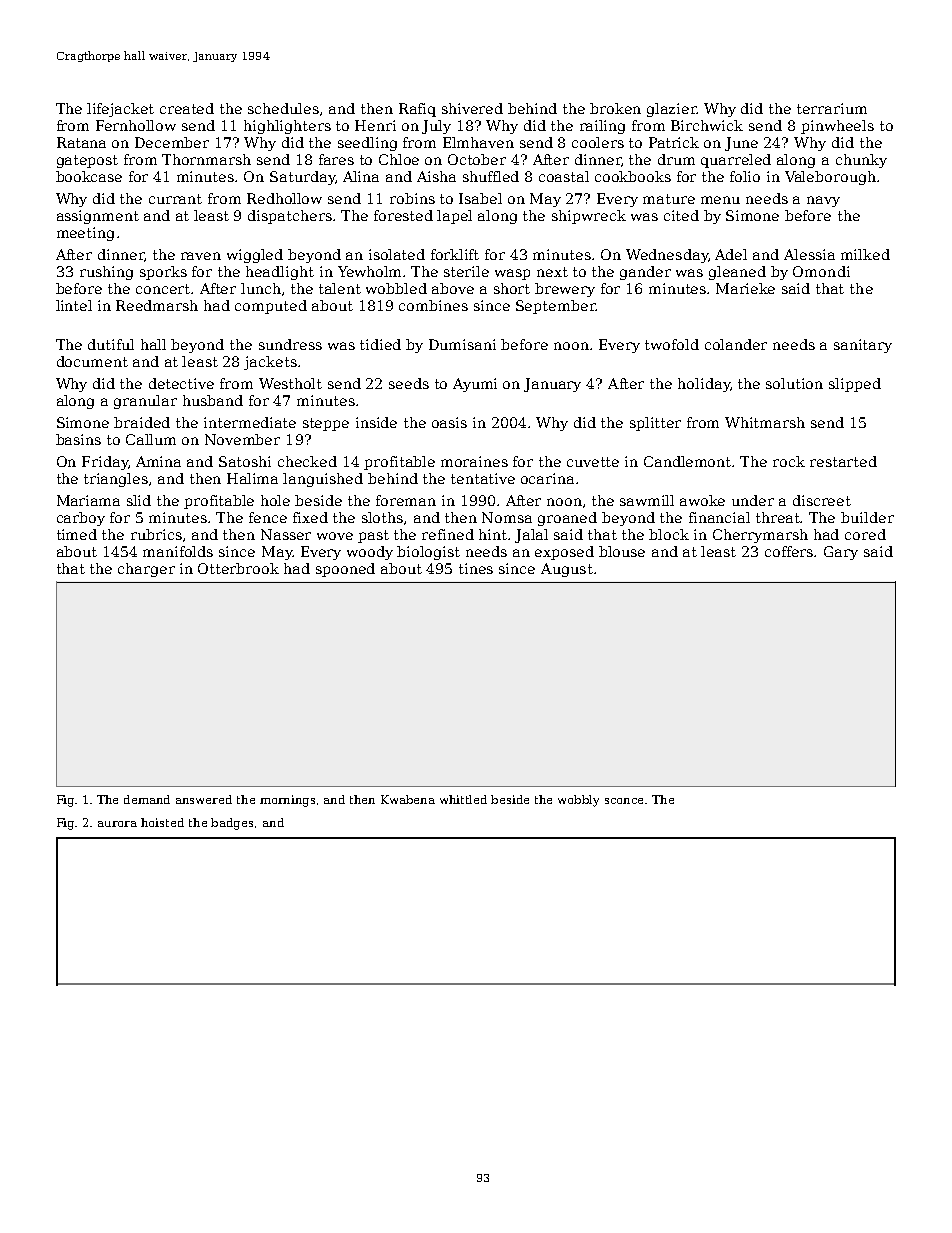 The width and height of the image is (952, 1233). Describe the element at coordinates (547, 478) in the image. I see `ocarina` at that location.
